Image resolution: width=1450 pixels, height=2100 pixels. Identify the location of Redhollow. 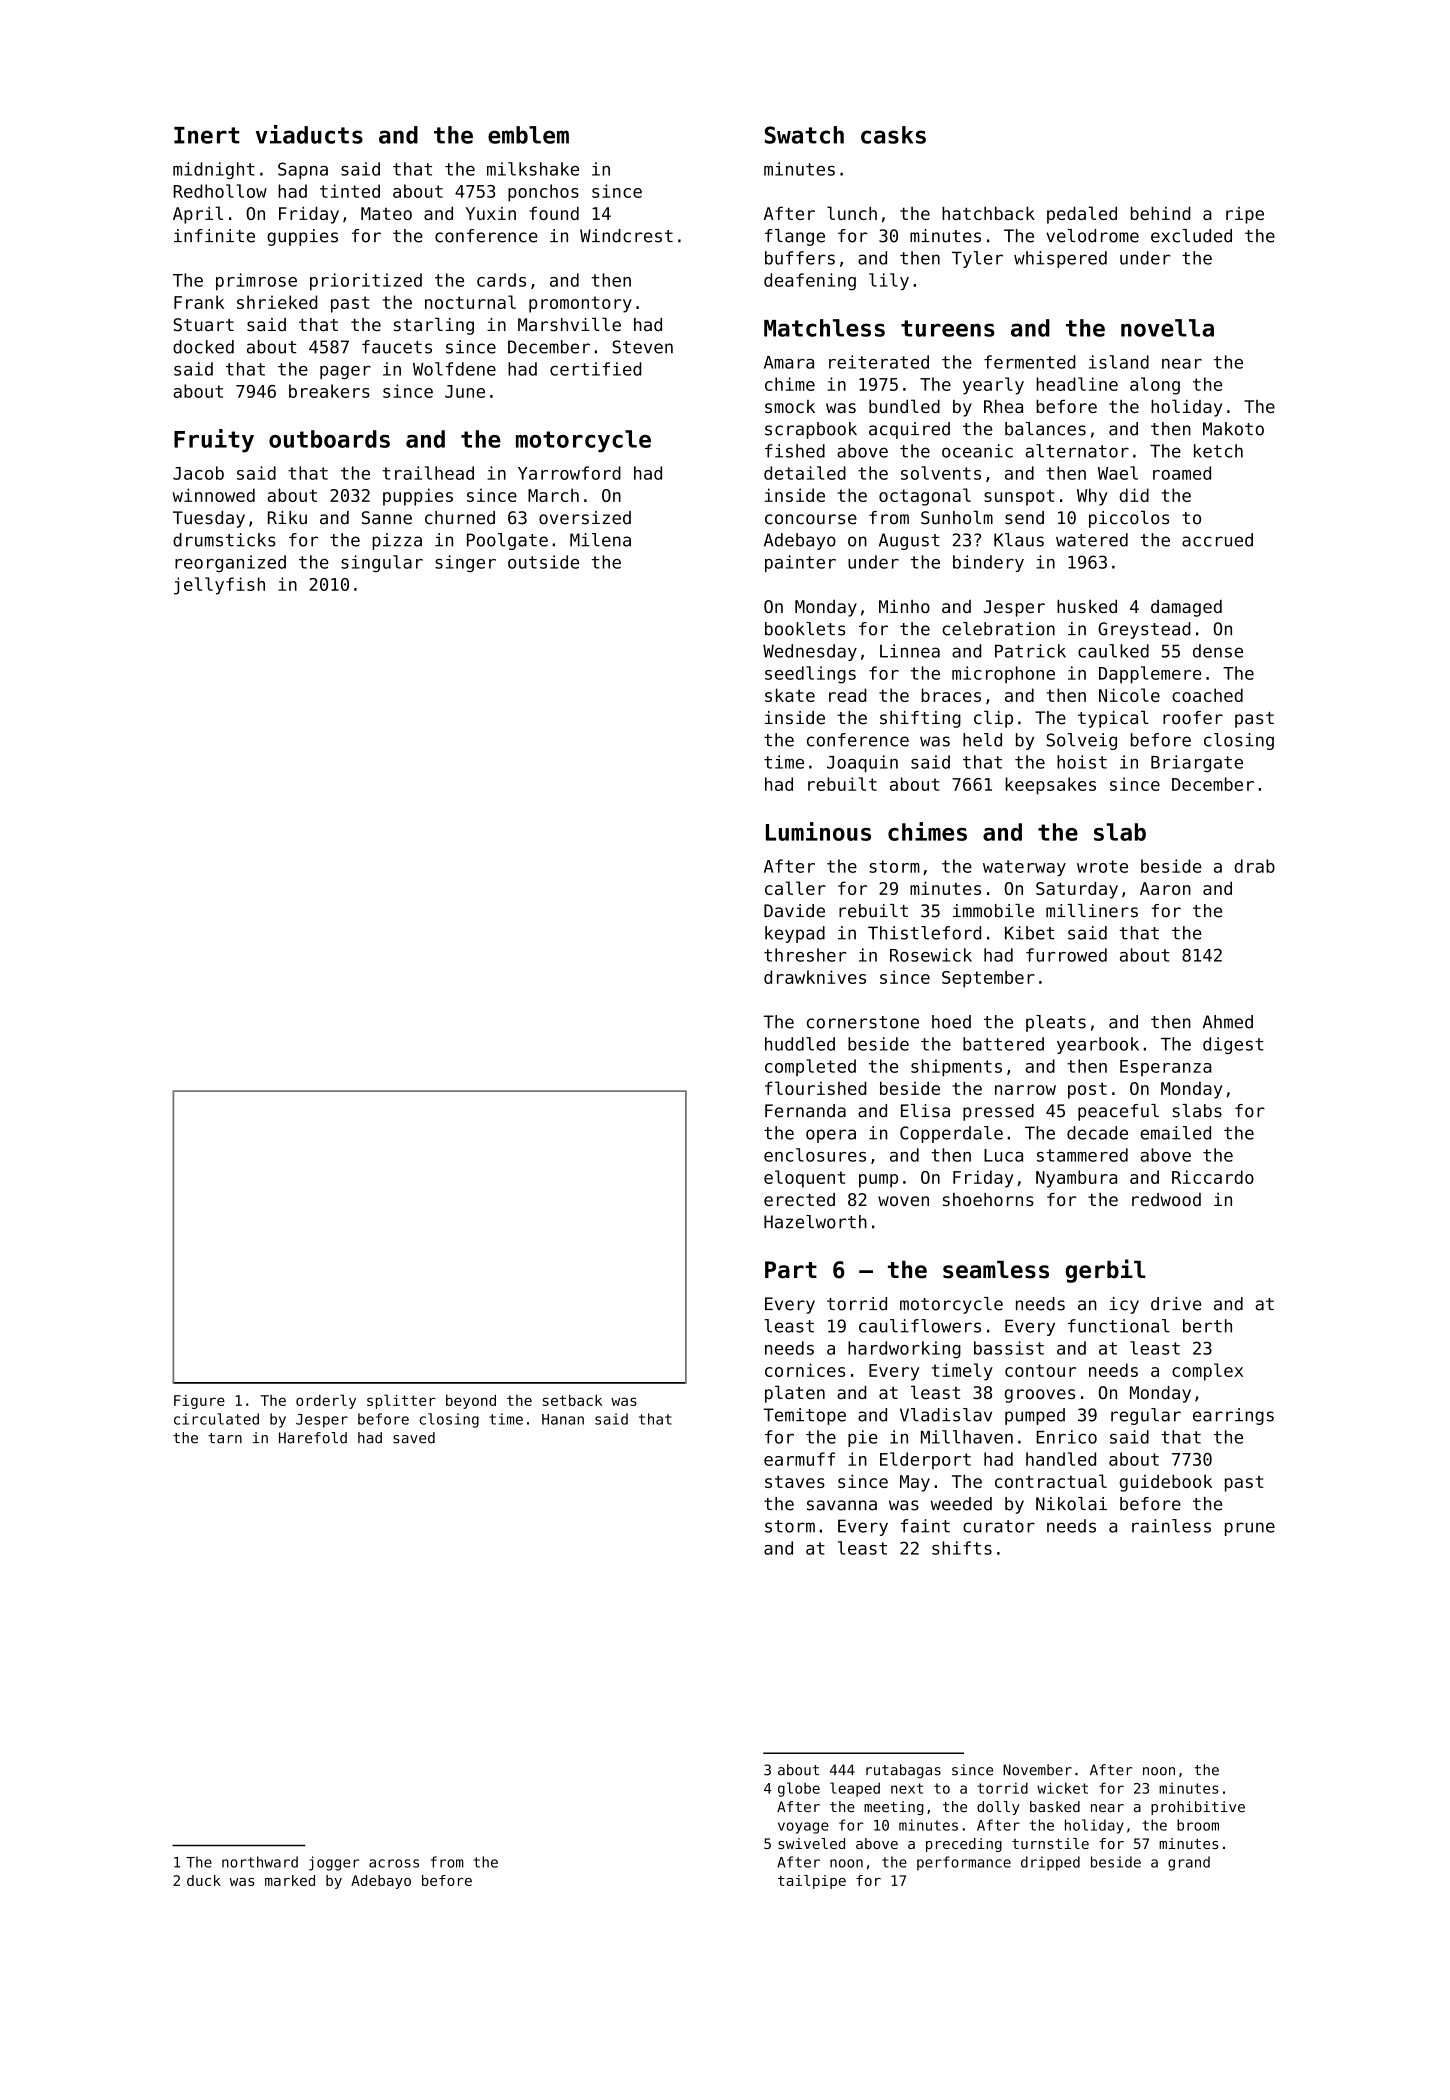
(220, 191).
